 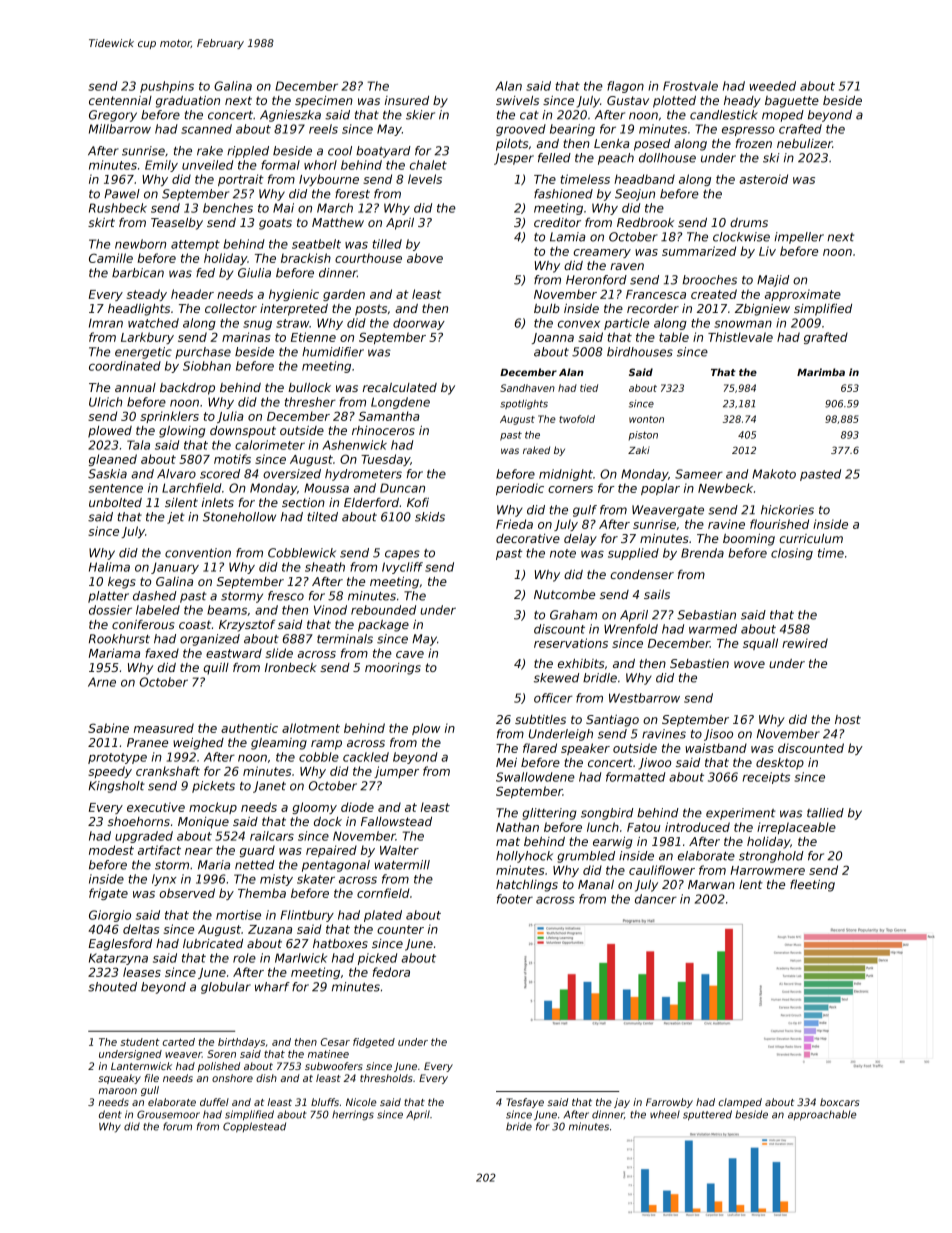 What do you see at coordinates (564, 594) in the screenshot?
I see `Nutcombe` at bounding box center [564, 594].
